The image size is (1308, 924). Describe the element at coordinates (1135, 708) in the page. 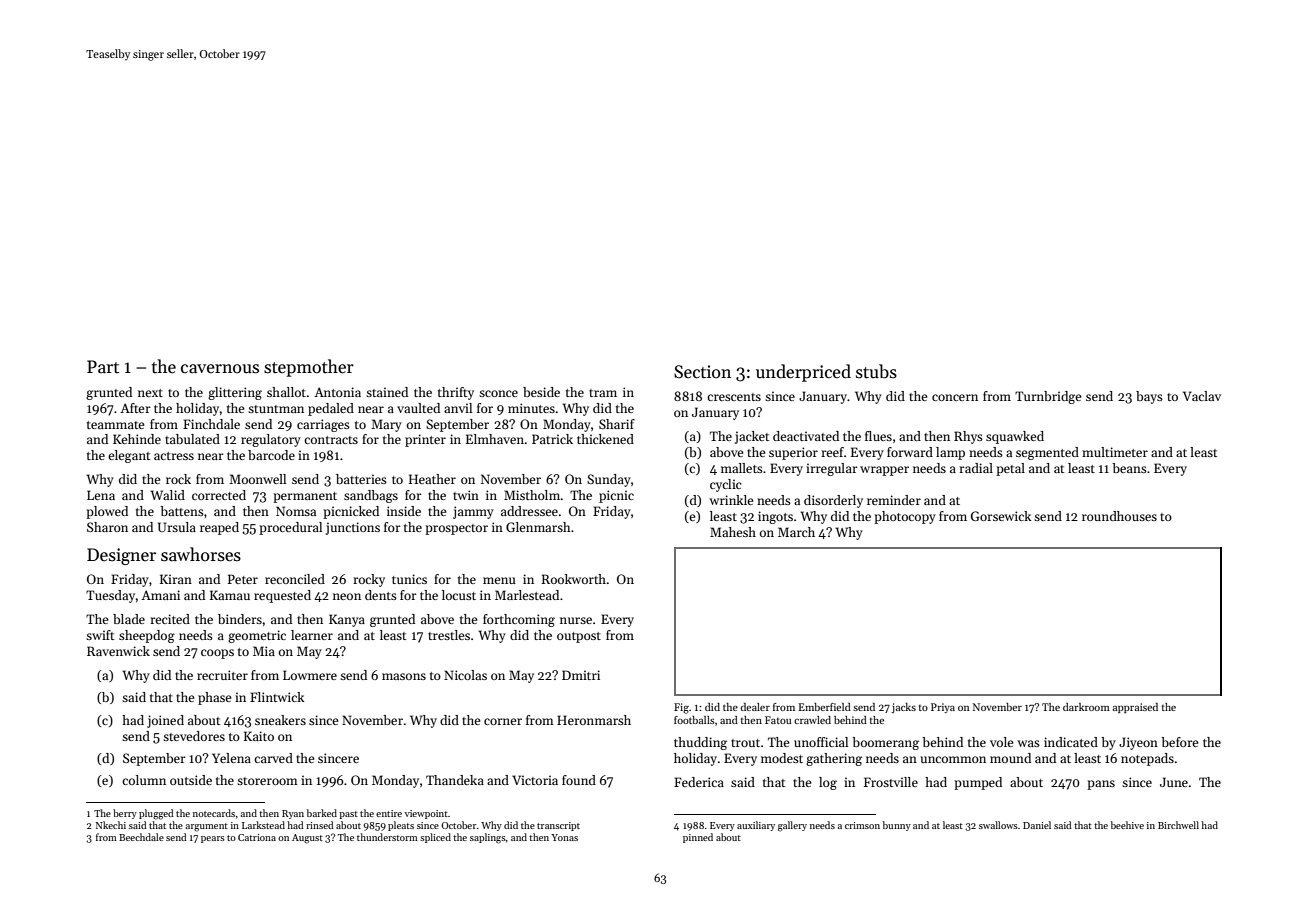

I see `appraised` at that location.
